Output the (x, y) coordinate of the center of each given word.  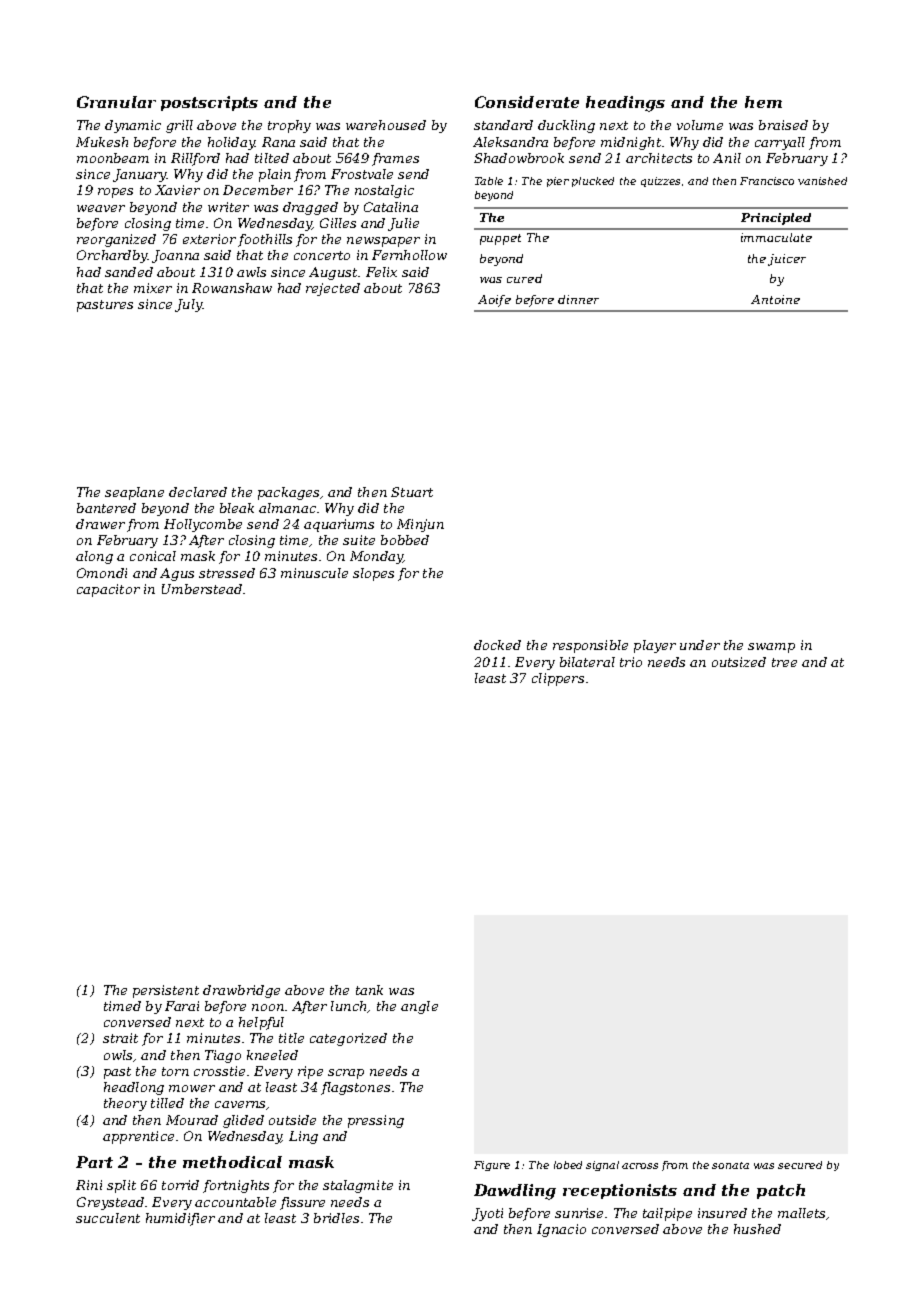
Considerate (527, 102)
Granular (116, 102)
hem (763, 102)
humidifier (180, 1219)
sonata (730, 1165)
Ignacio (561, 1230)
